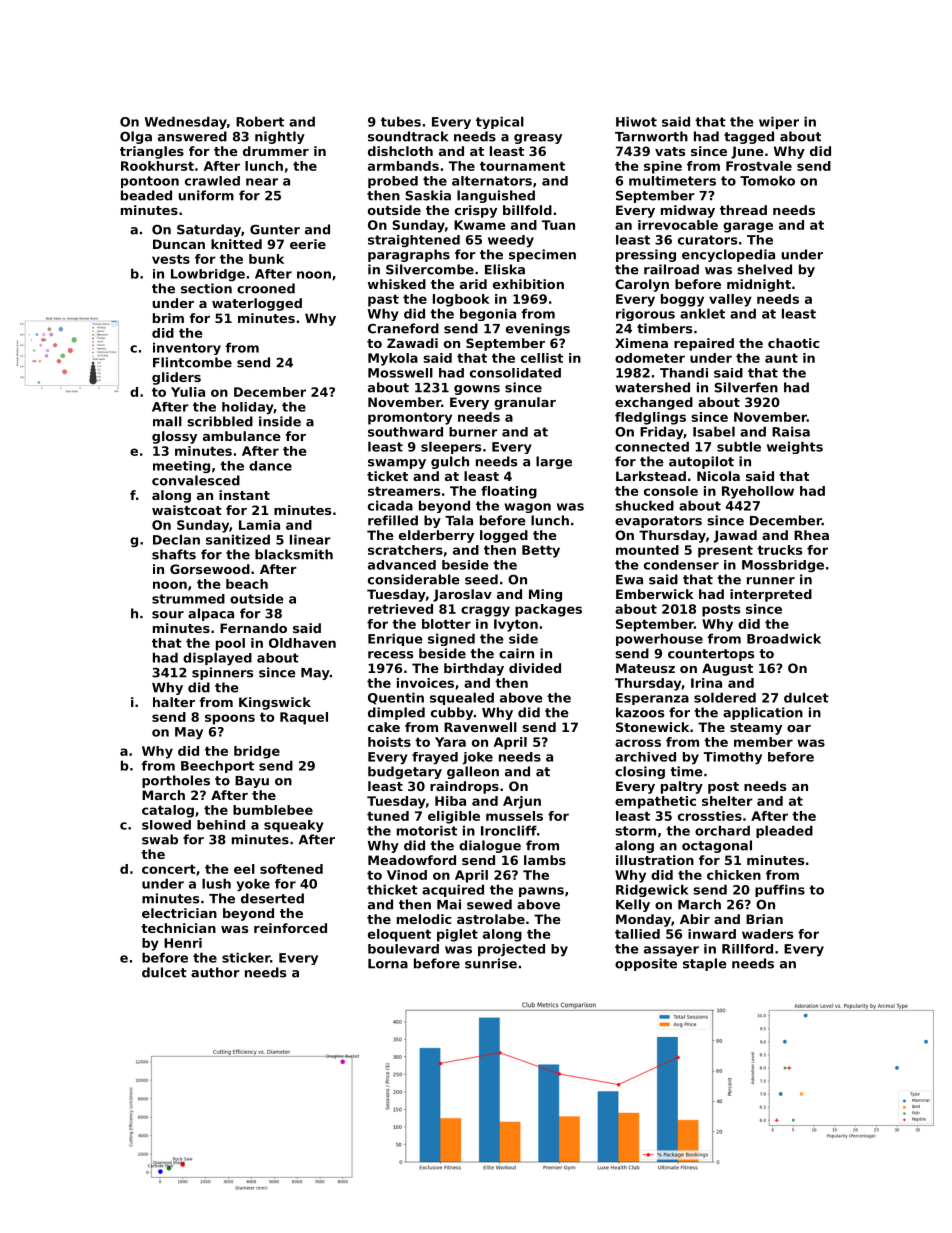 This screenshot has width=952, height=1233. Describe the element at coordinates (652, 446) in the screenshot. I see `connected` at that location.
